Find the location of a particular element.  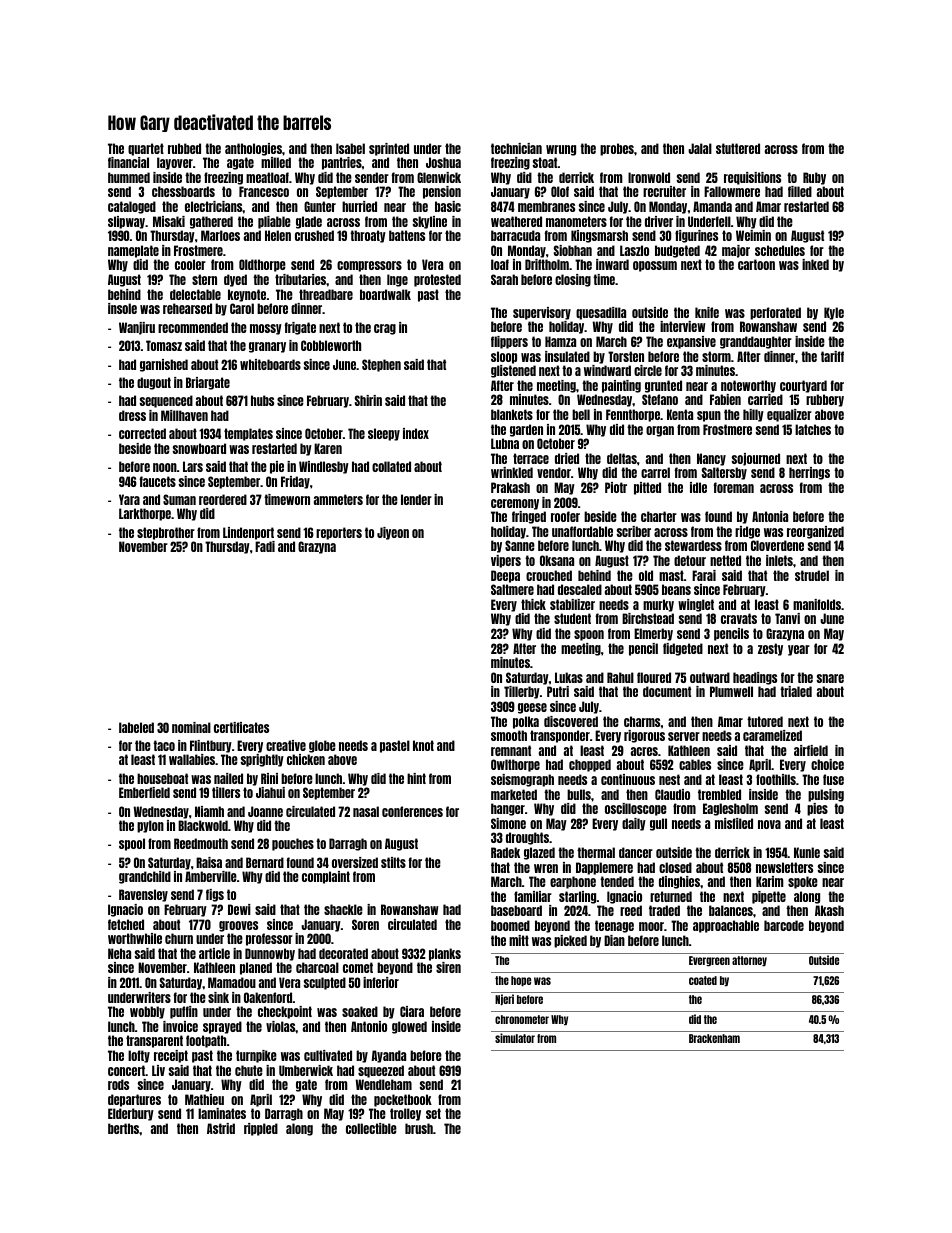

Astrid is located at coordinates (221, 1128).
